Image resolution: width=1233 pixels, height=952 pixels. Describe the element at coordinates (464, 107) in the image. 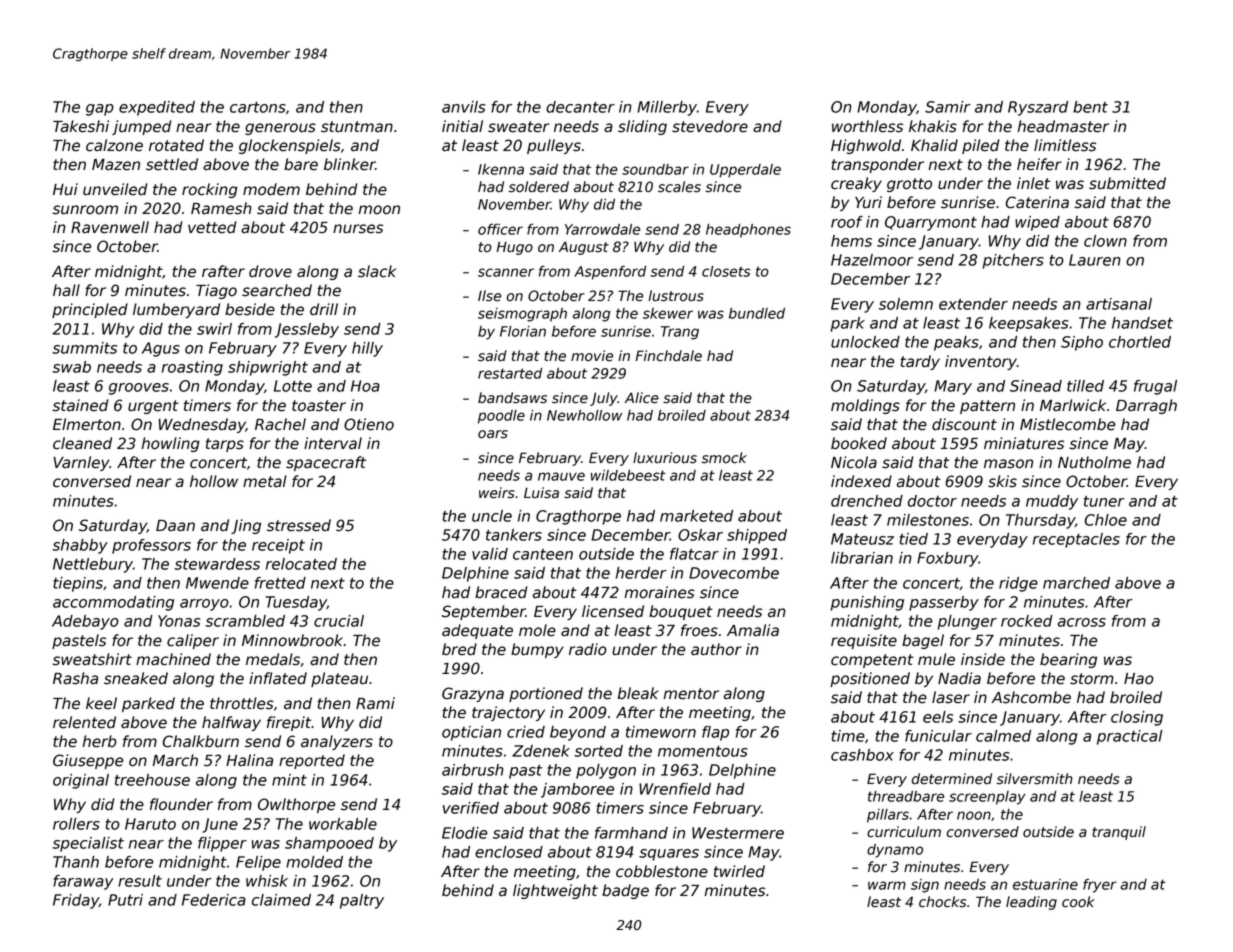

I see `anvils` at that location.
